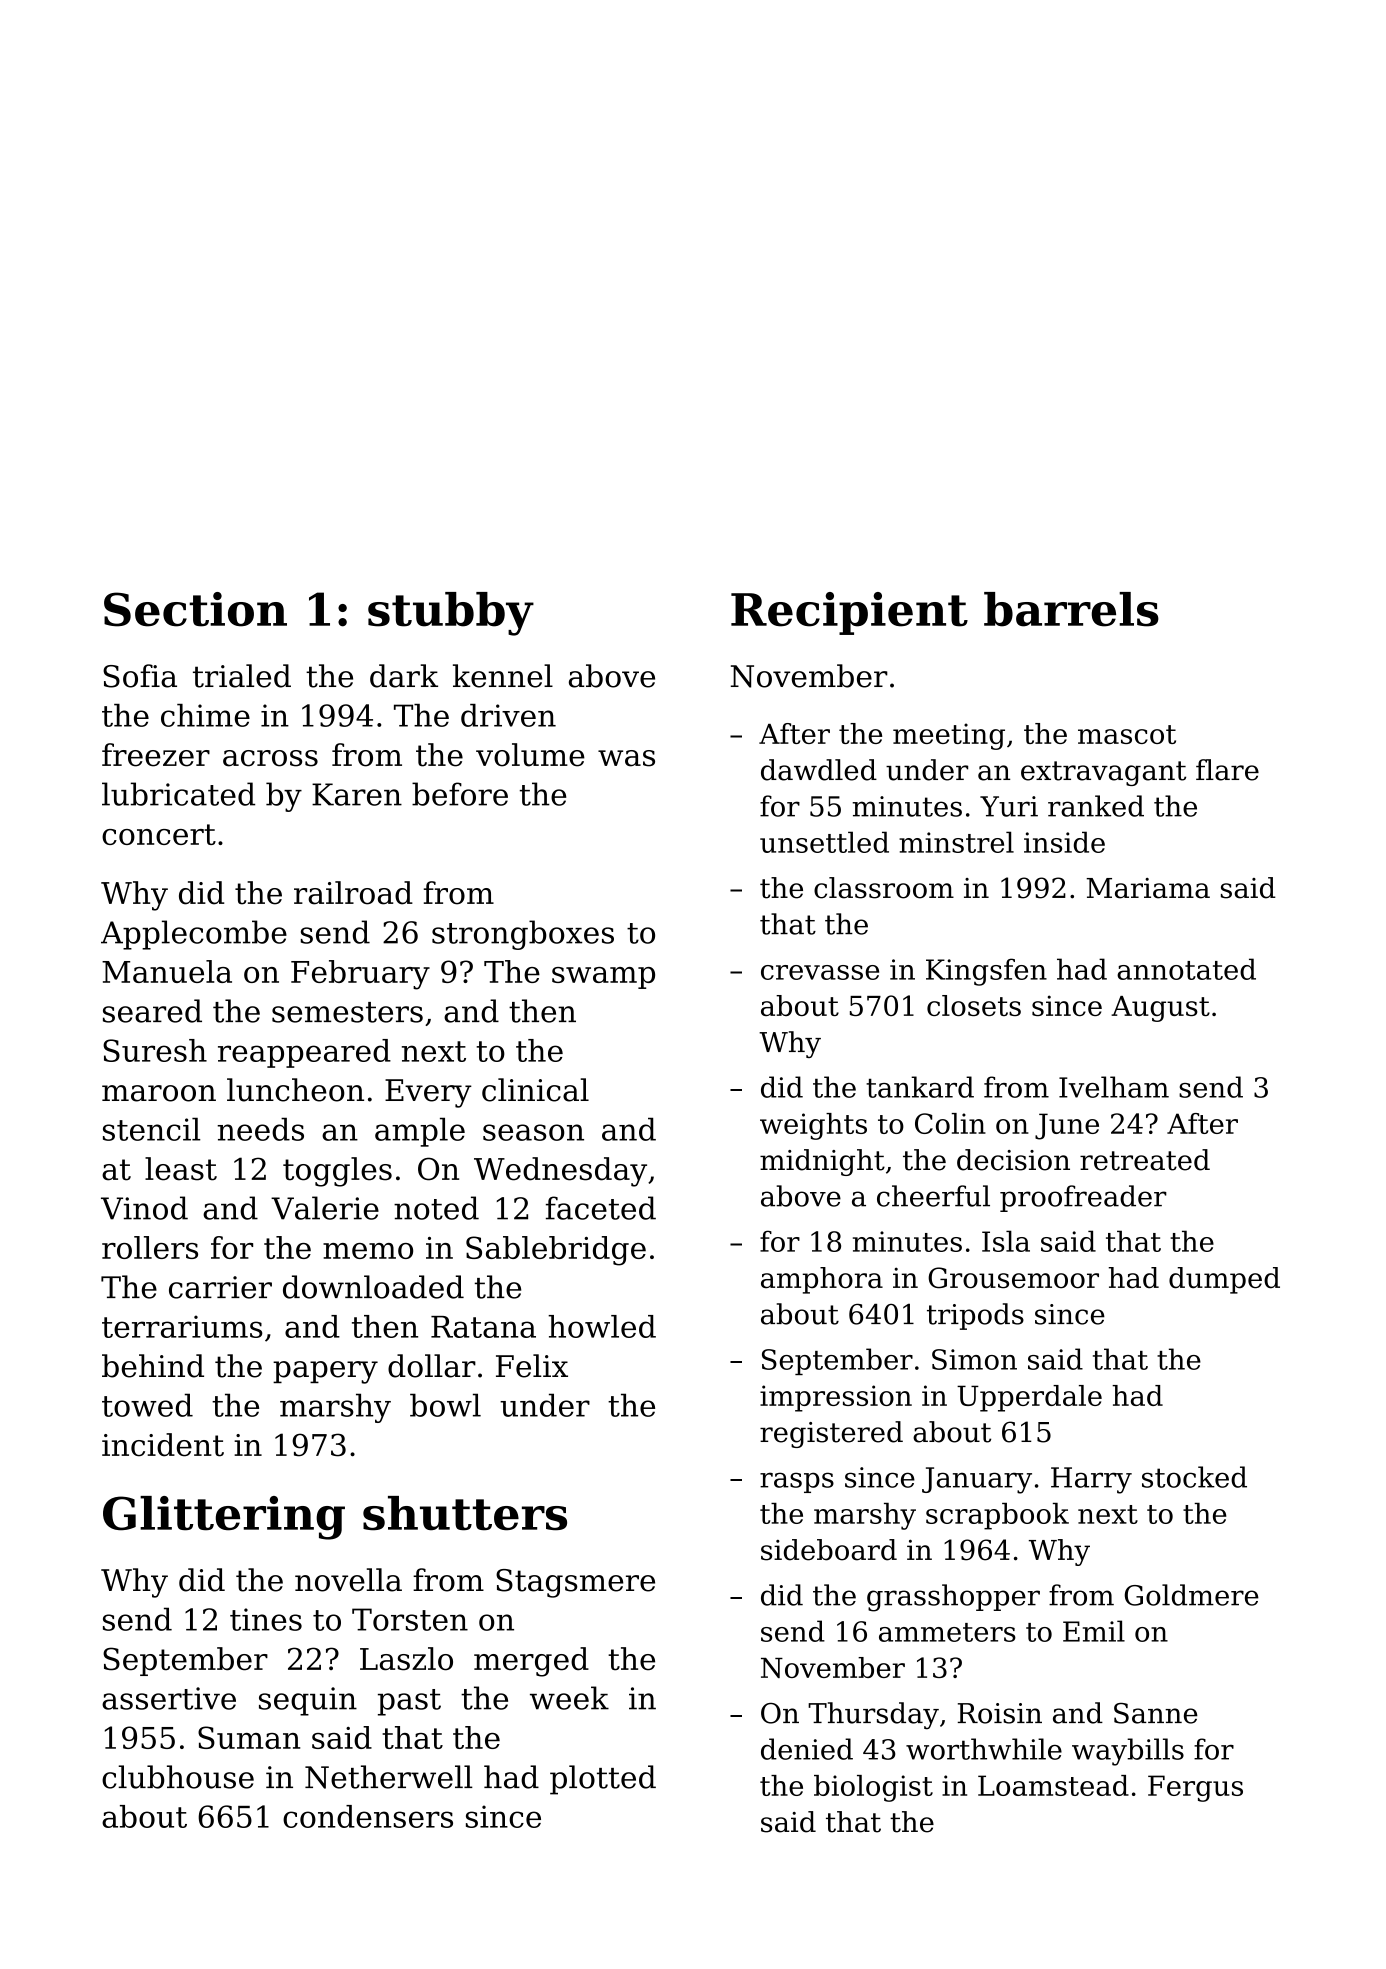 The width and height of the document is (1386, 1969). I want to click on Vinod, so click(144, 1208).
